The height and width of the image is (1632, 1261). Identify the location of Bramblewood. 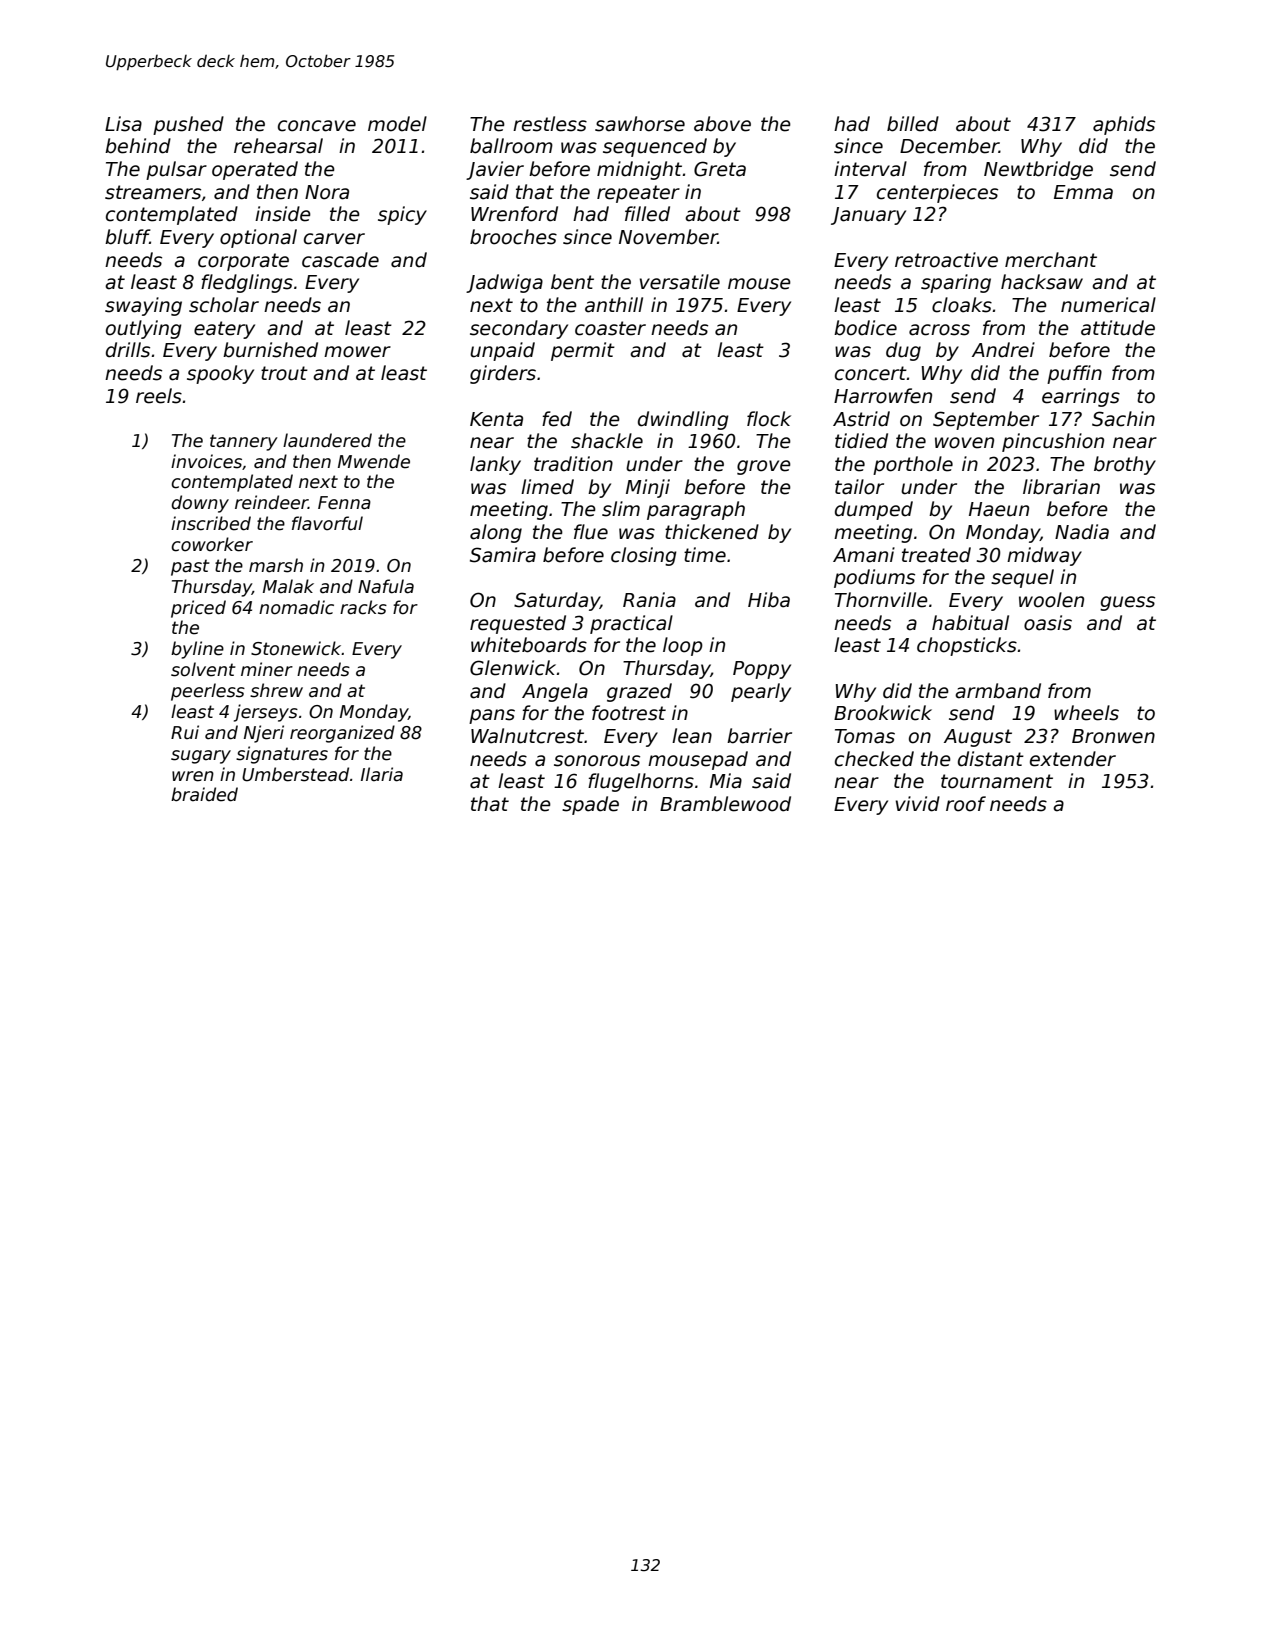
(725, 804).
